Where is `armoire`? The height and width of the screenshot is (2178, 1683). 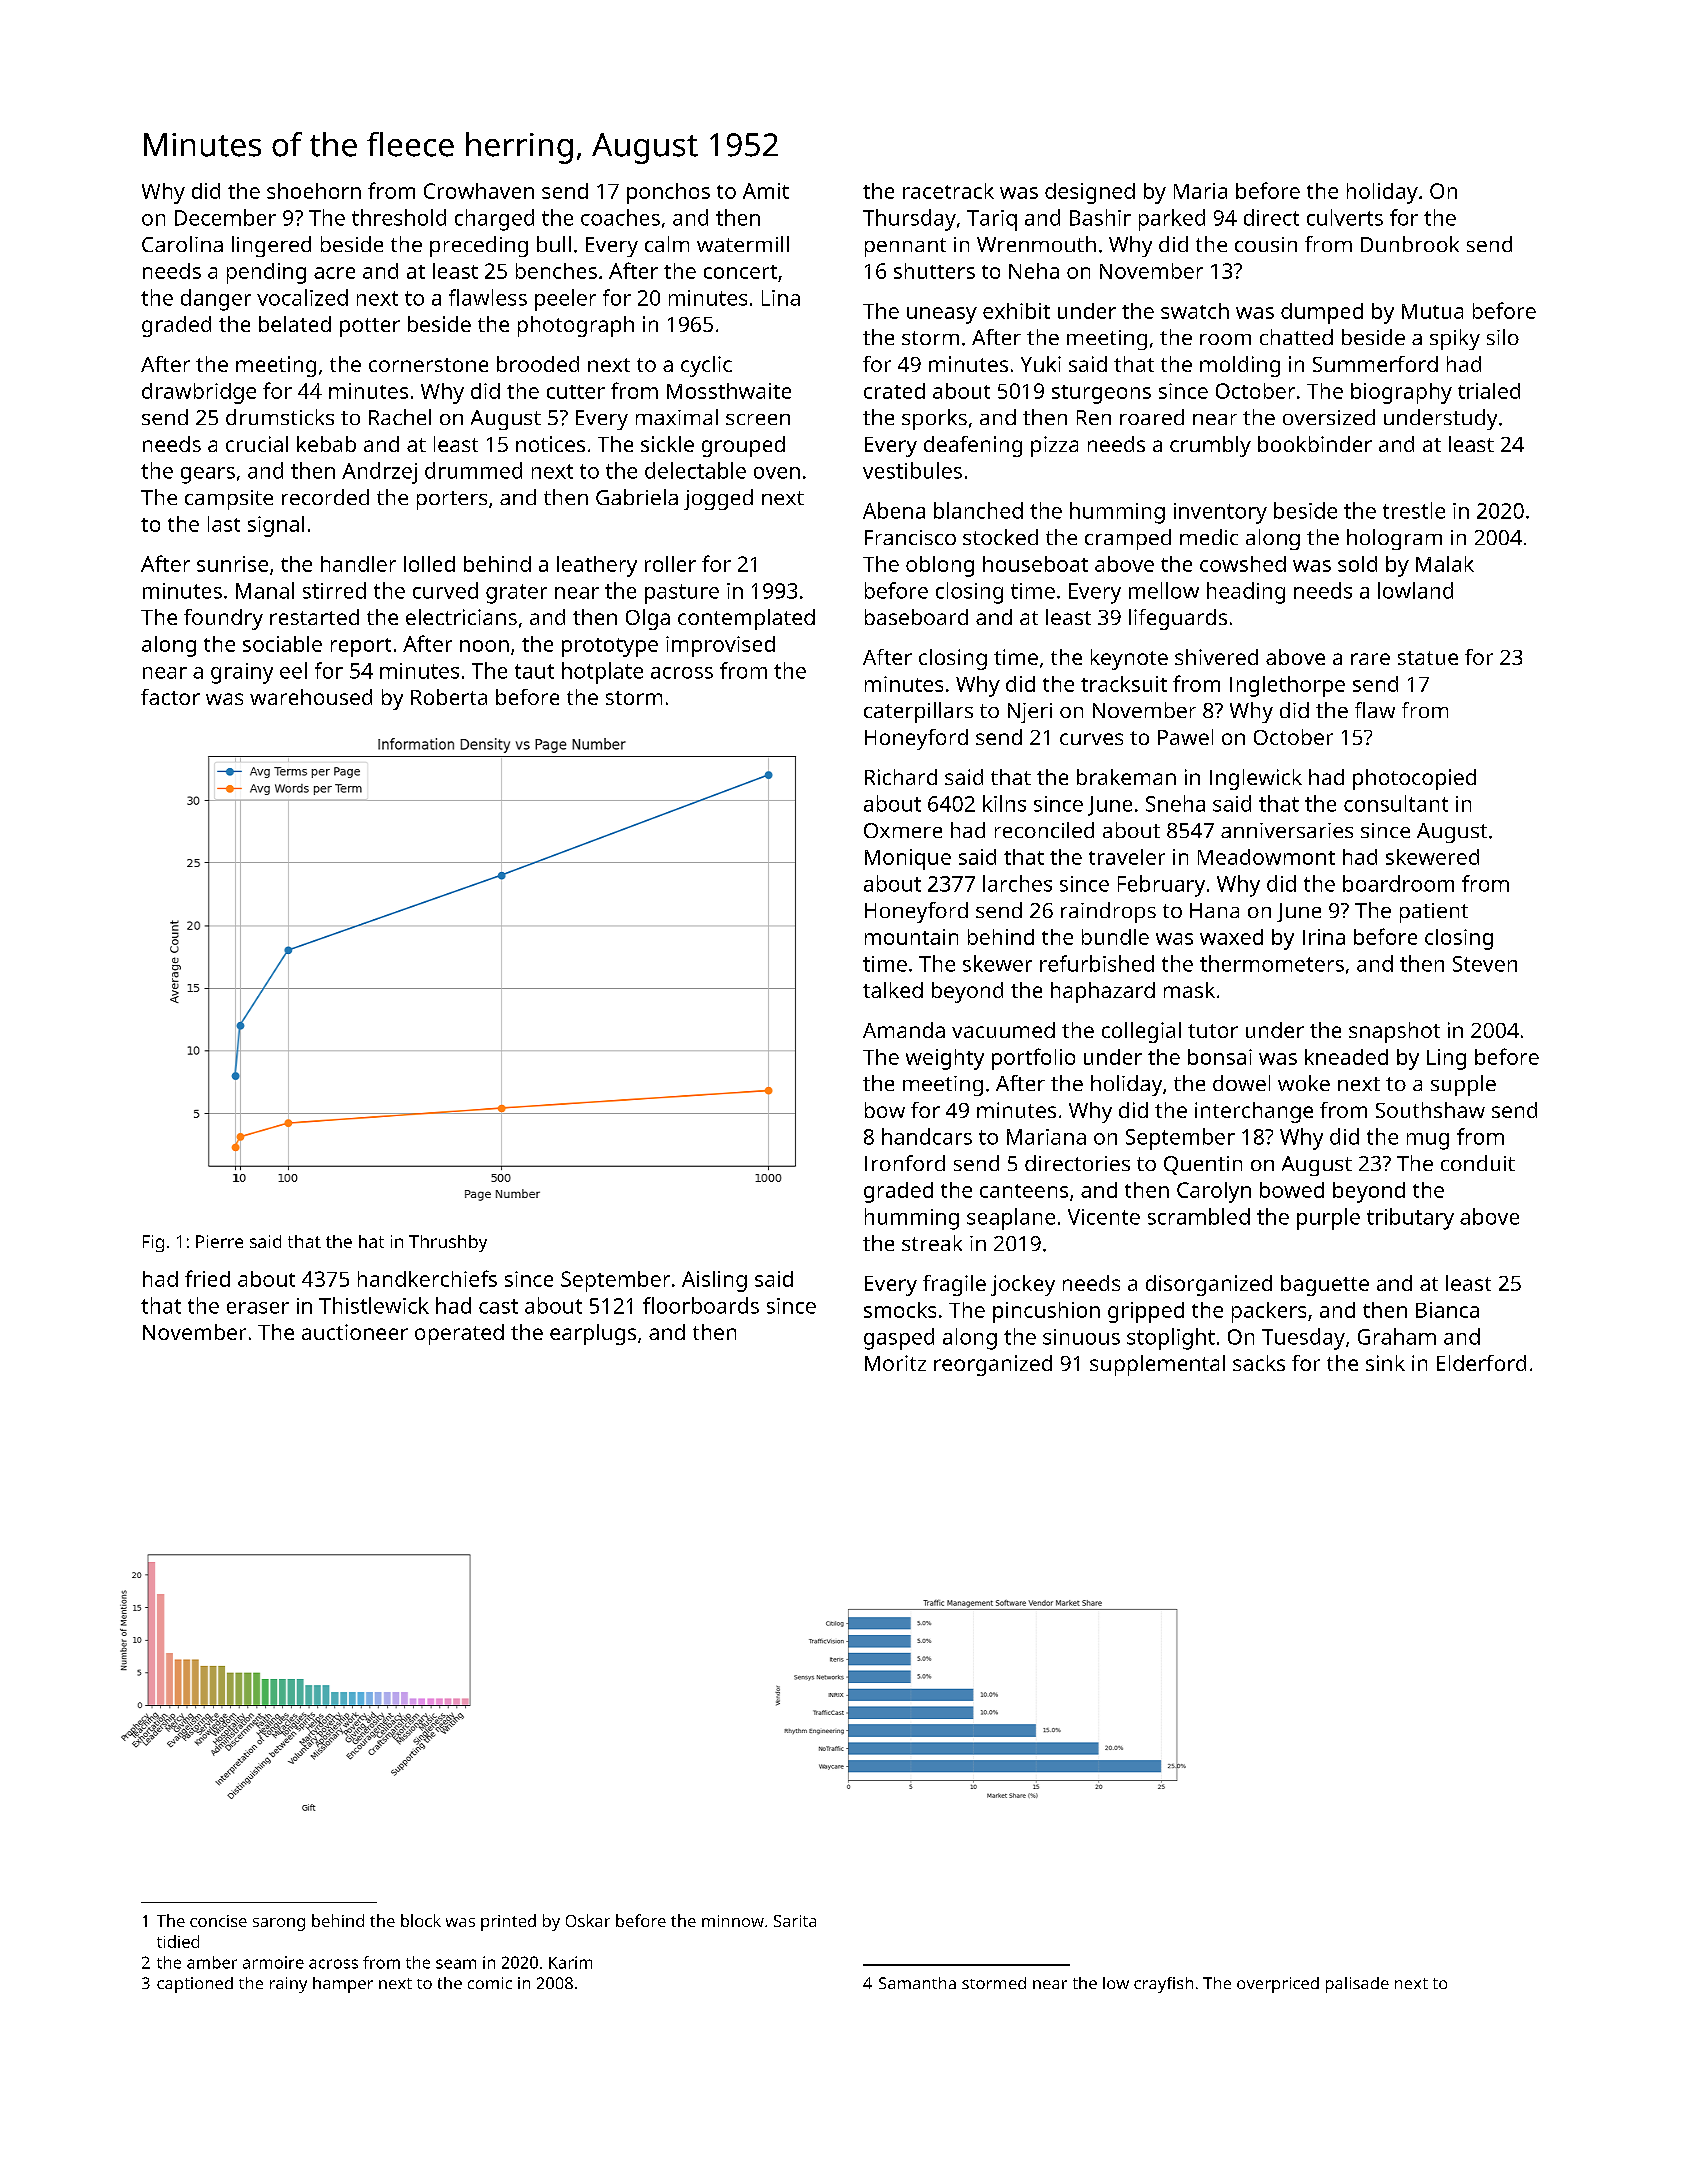 armoire is located at coordinates (273, 1962).
